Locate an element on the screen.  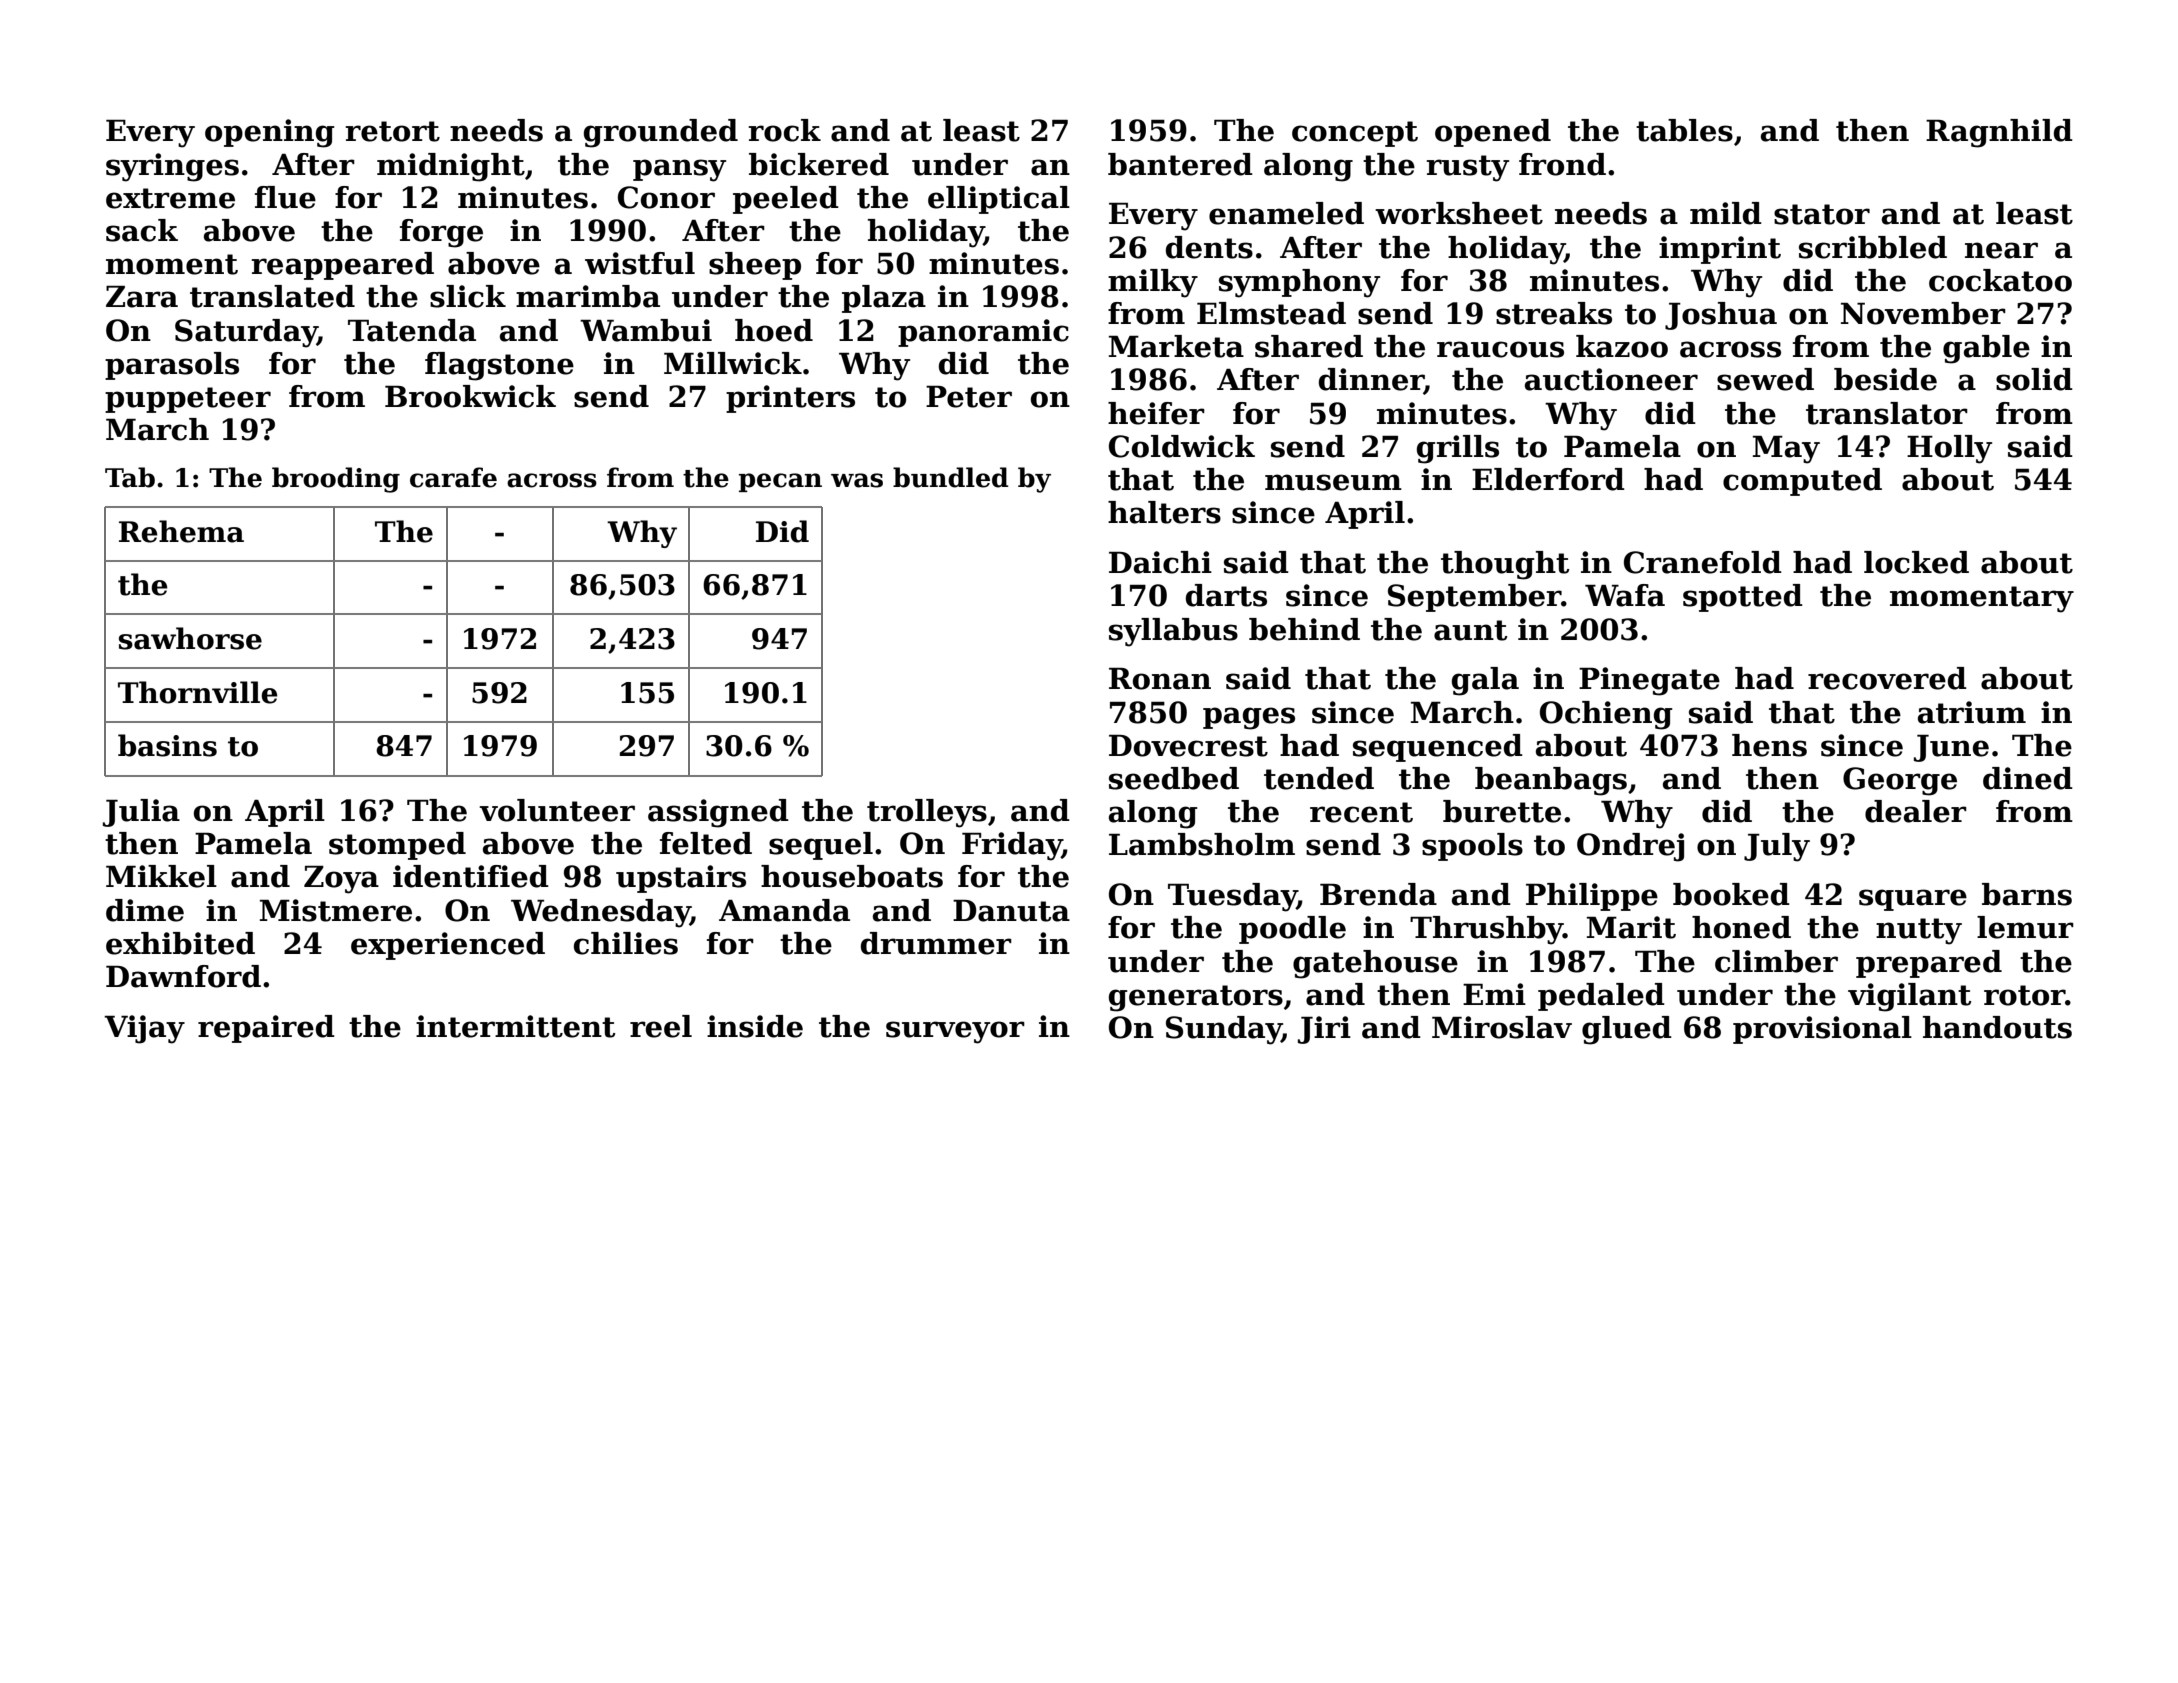
spotted is located at coordinates (1743, 598).
